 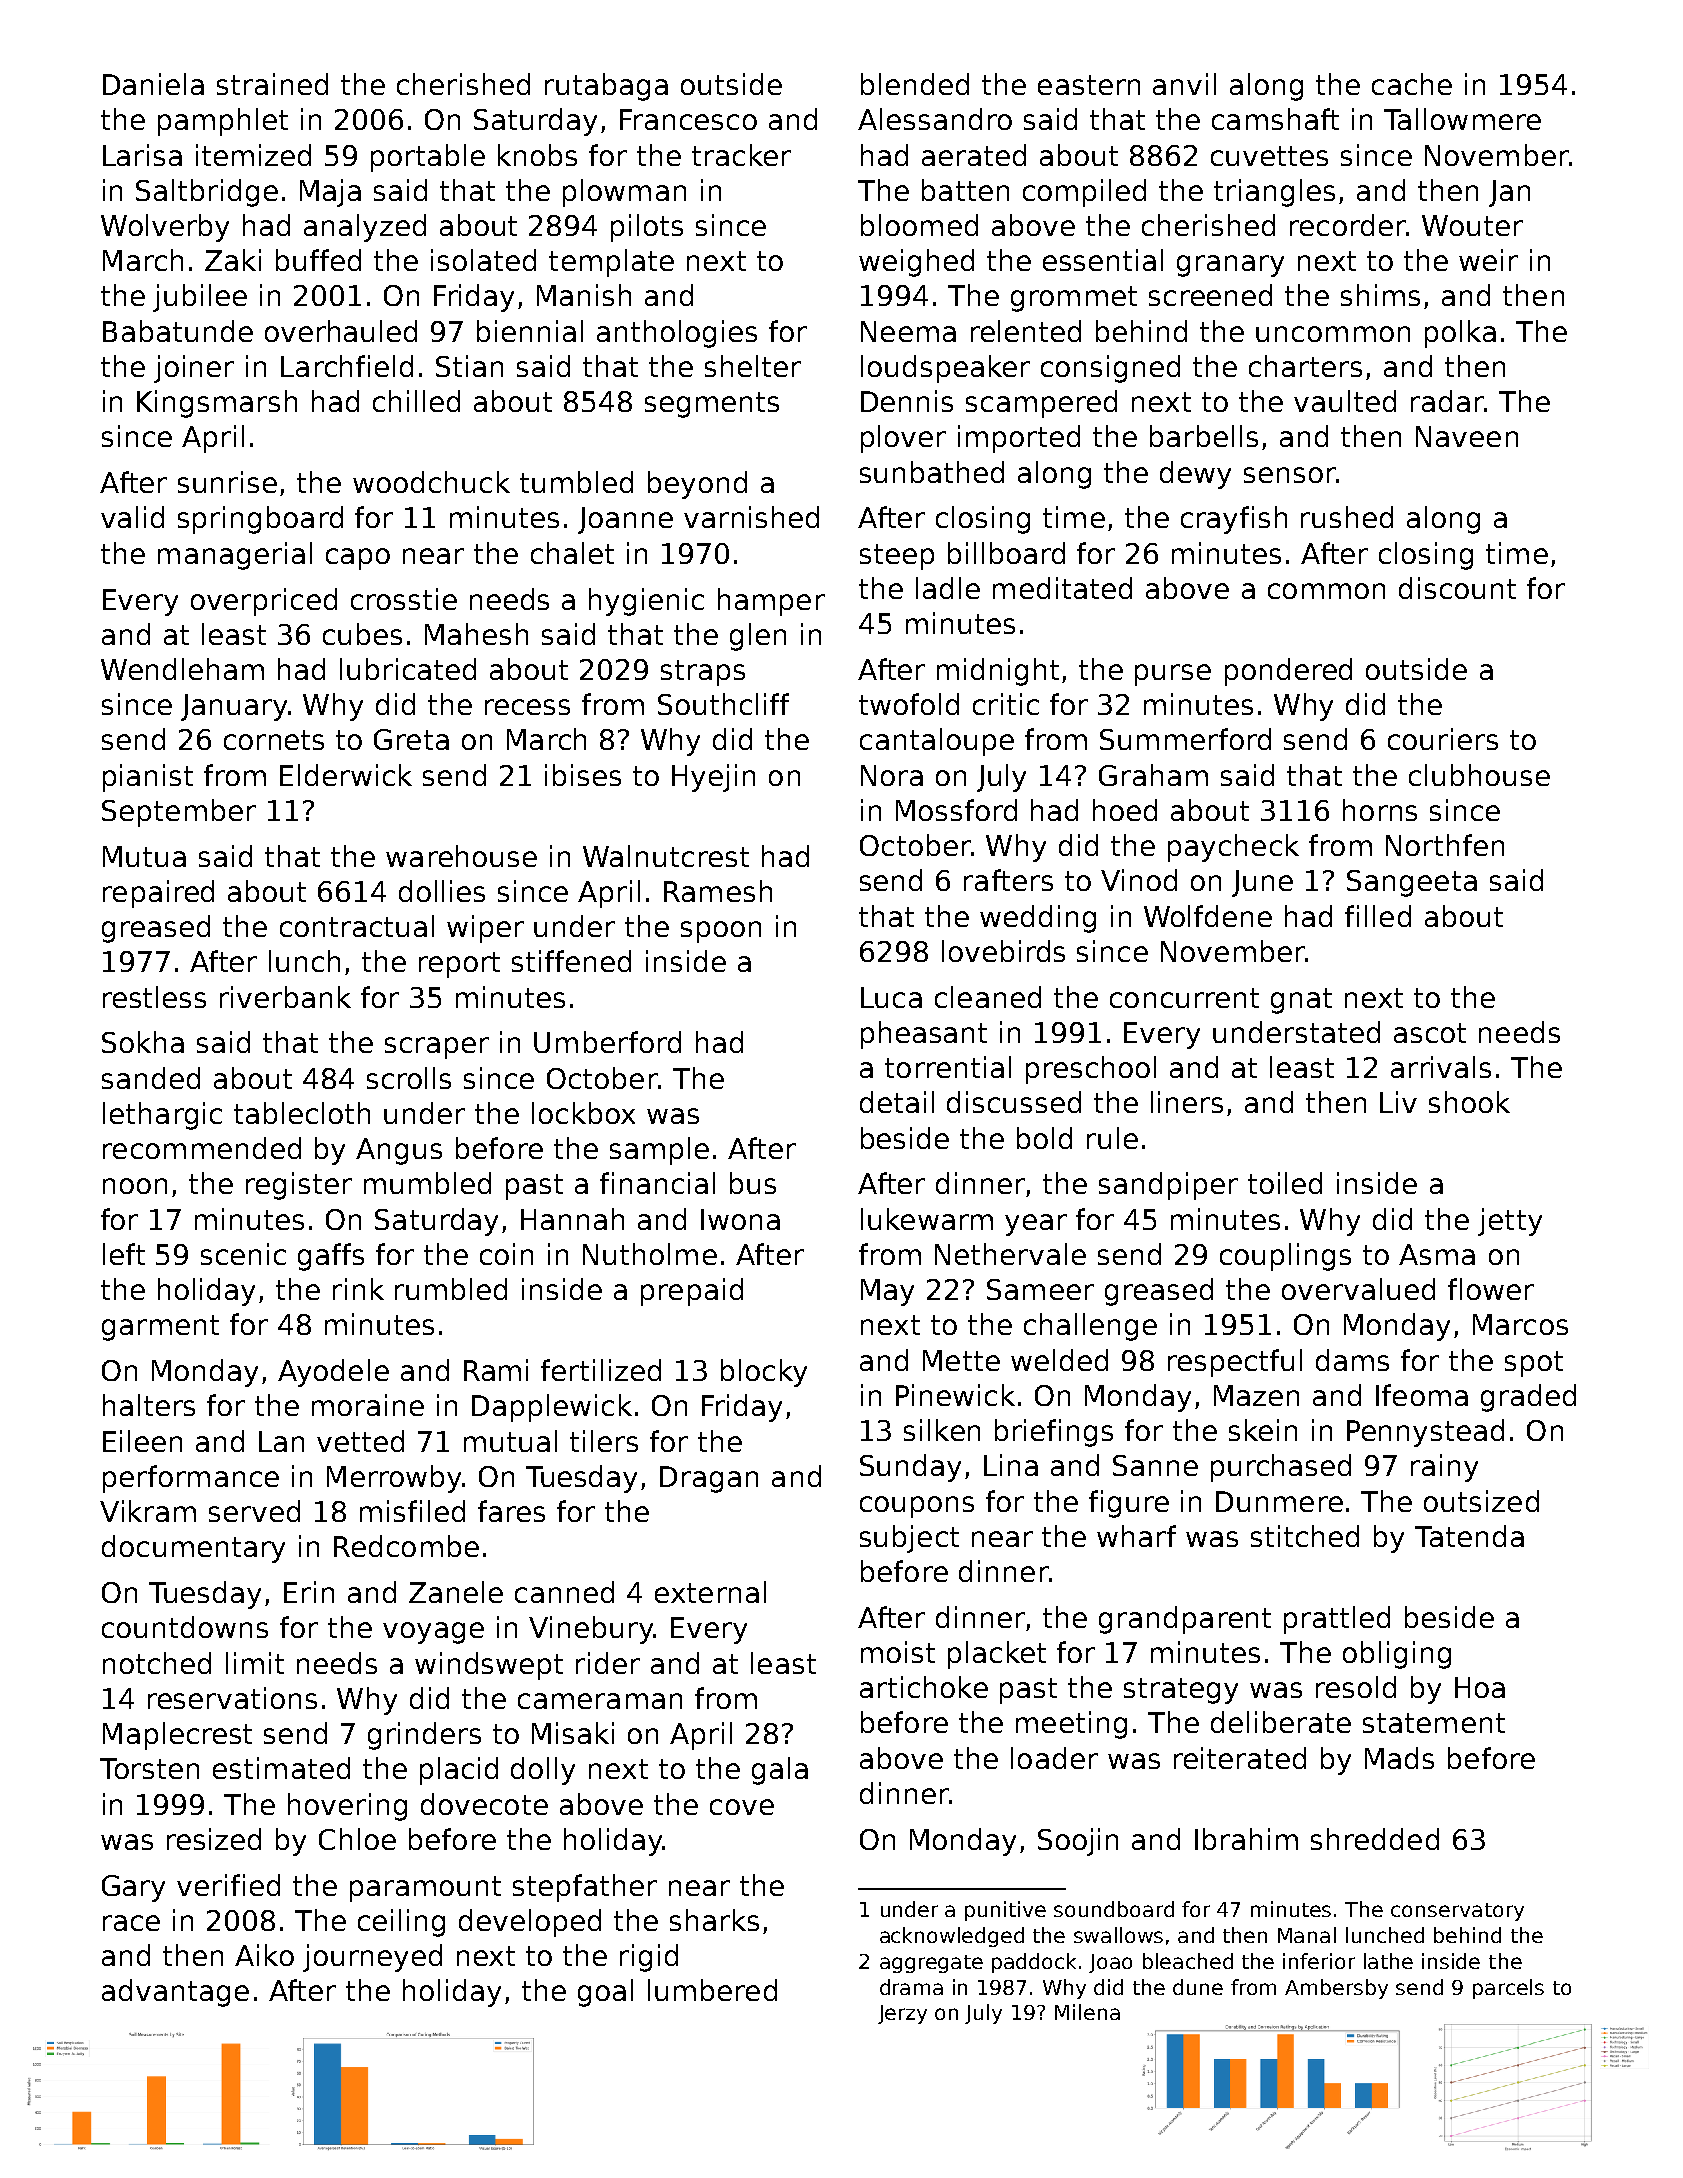 What do you see at coordinates (1269, 156) in the document?
I see `cuvettes` at bounding box center [1269, 156].
